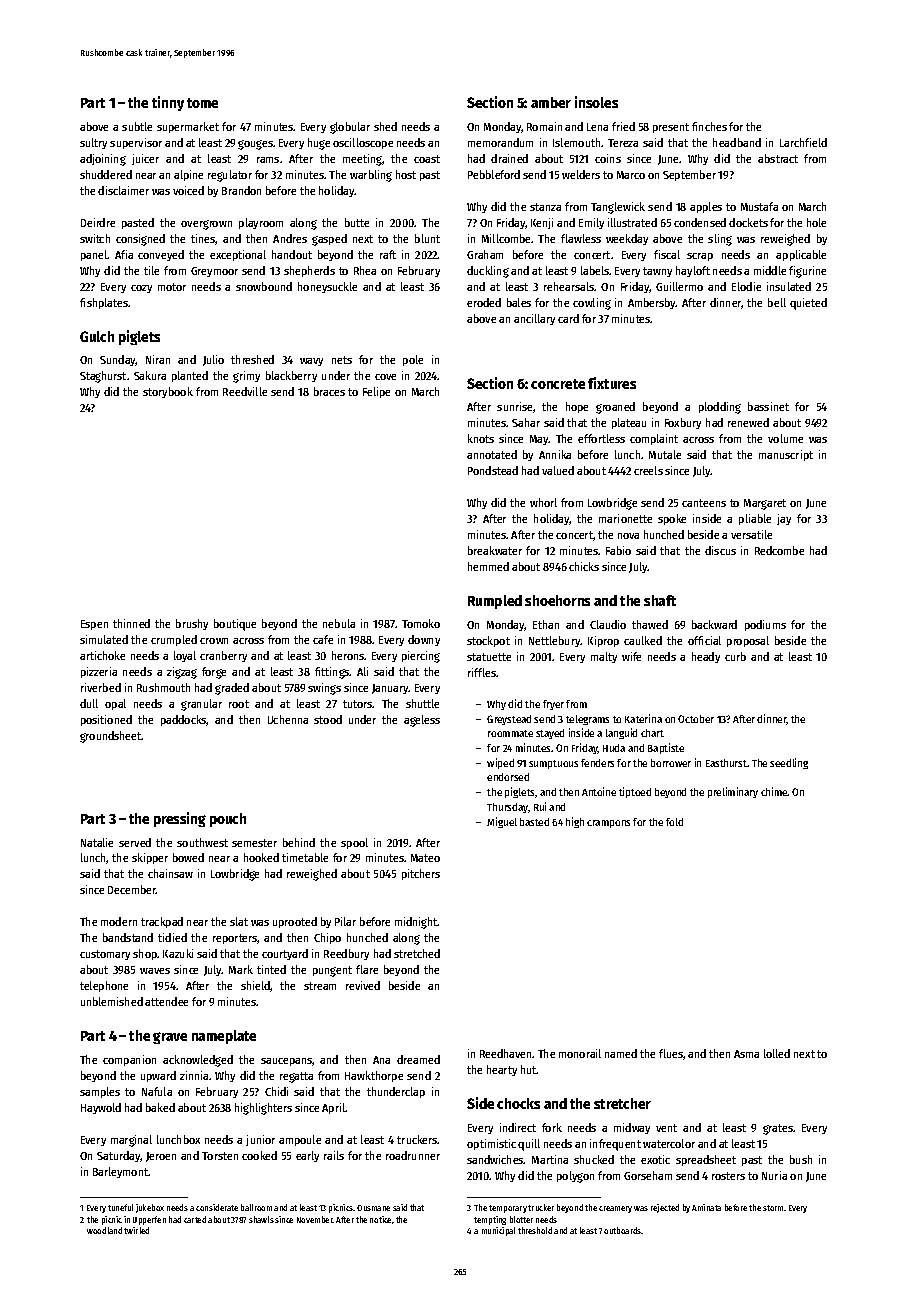 The width and height of the page is (908, 1316). Describe the element at coordinates (161, 255) in the page. I see `conveyed` at that location.
